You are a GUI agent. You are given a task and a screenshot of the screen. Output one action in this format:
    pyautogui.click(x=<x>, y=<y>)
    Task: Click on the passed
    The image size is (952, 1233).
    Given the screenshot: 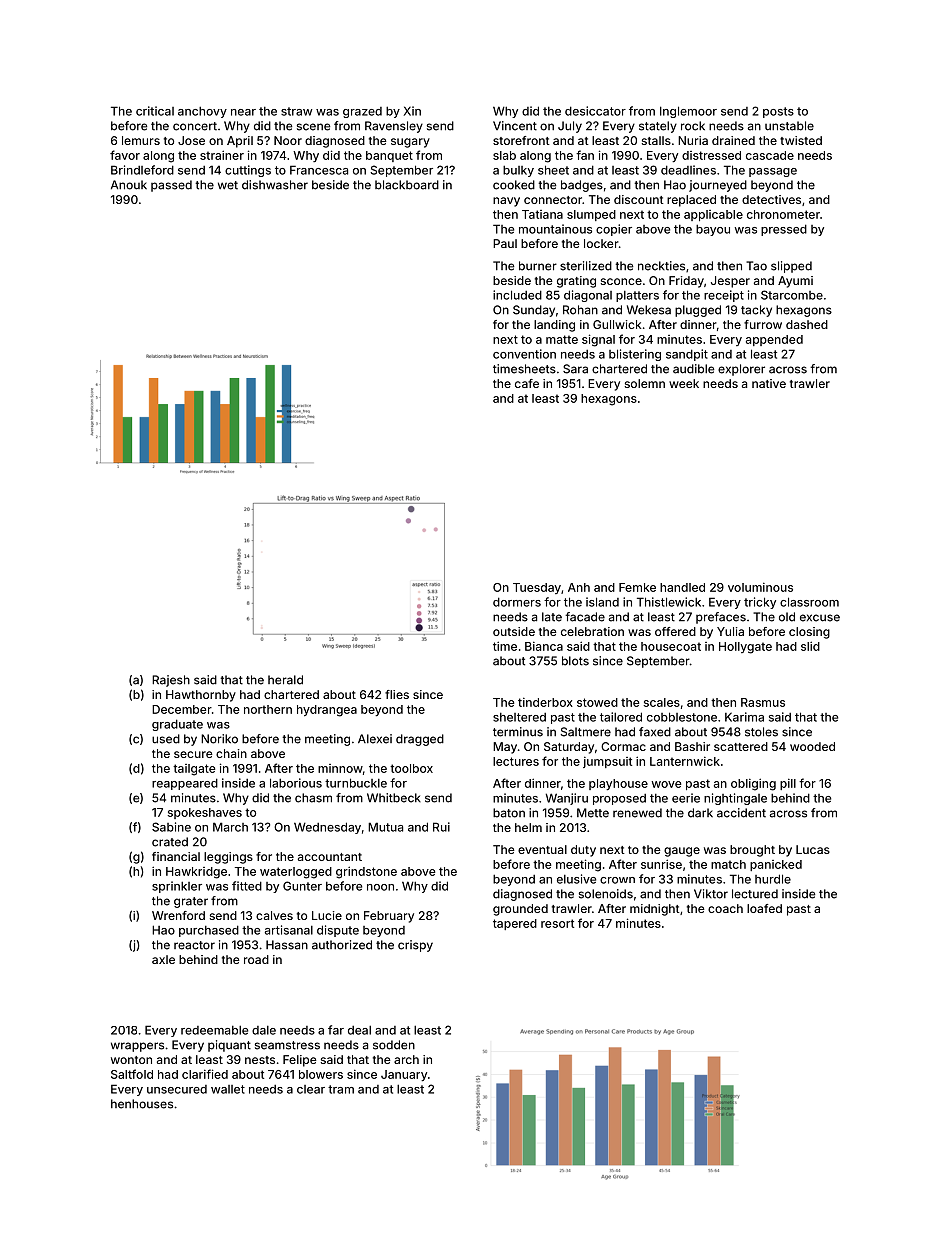 What is the action you would take?
    pyautogui.click(x=171, y=186)
